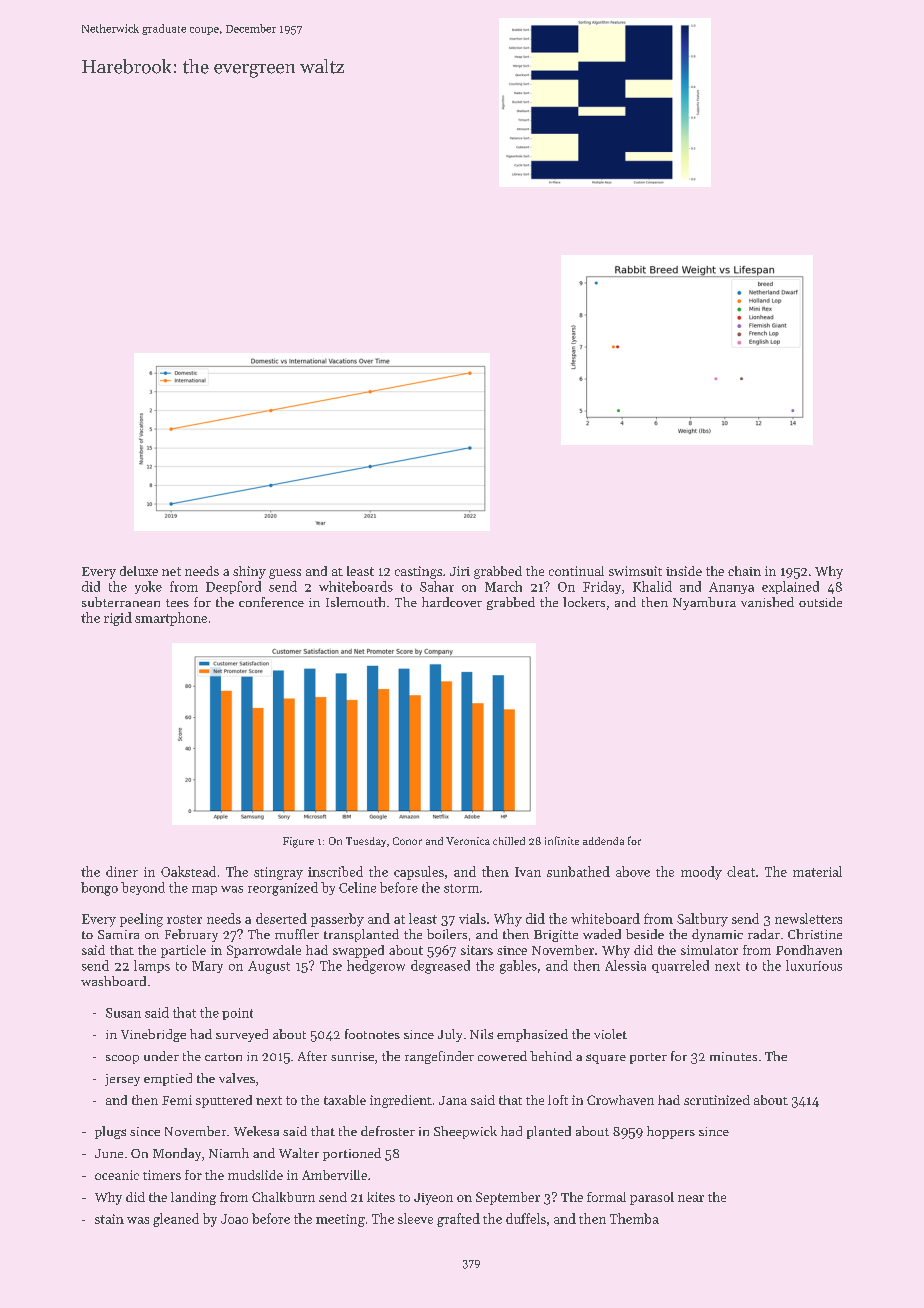 Image resolution: width=924 pixels, height=1308 pixels. What do you see at coordinates (518, 967) in the page?
I see `gables` at bounding box center [518, 967].
